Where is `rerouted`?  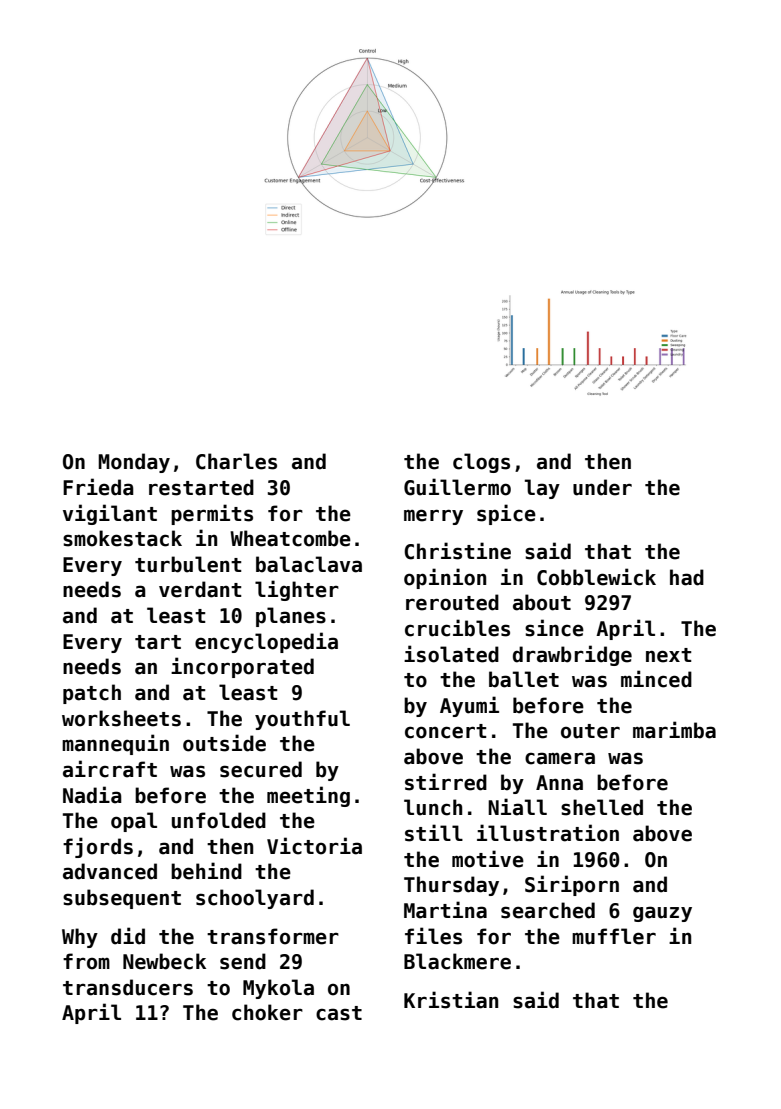
rerouted is located at coordinates (452, 602).
